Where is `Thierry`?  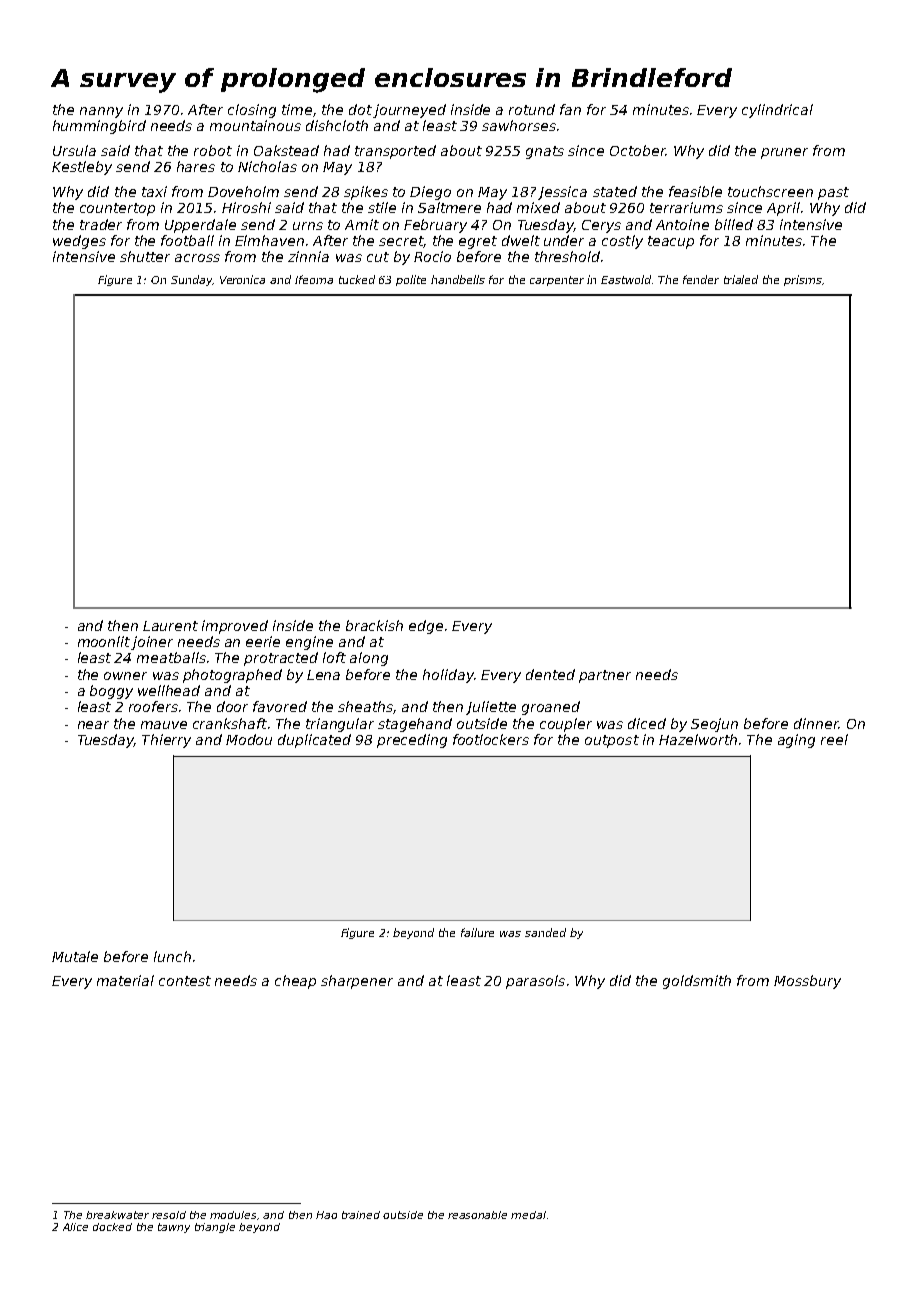
Thierry is located at coordinates (166, 741).
